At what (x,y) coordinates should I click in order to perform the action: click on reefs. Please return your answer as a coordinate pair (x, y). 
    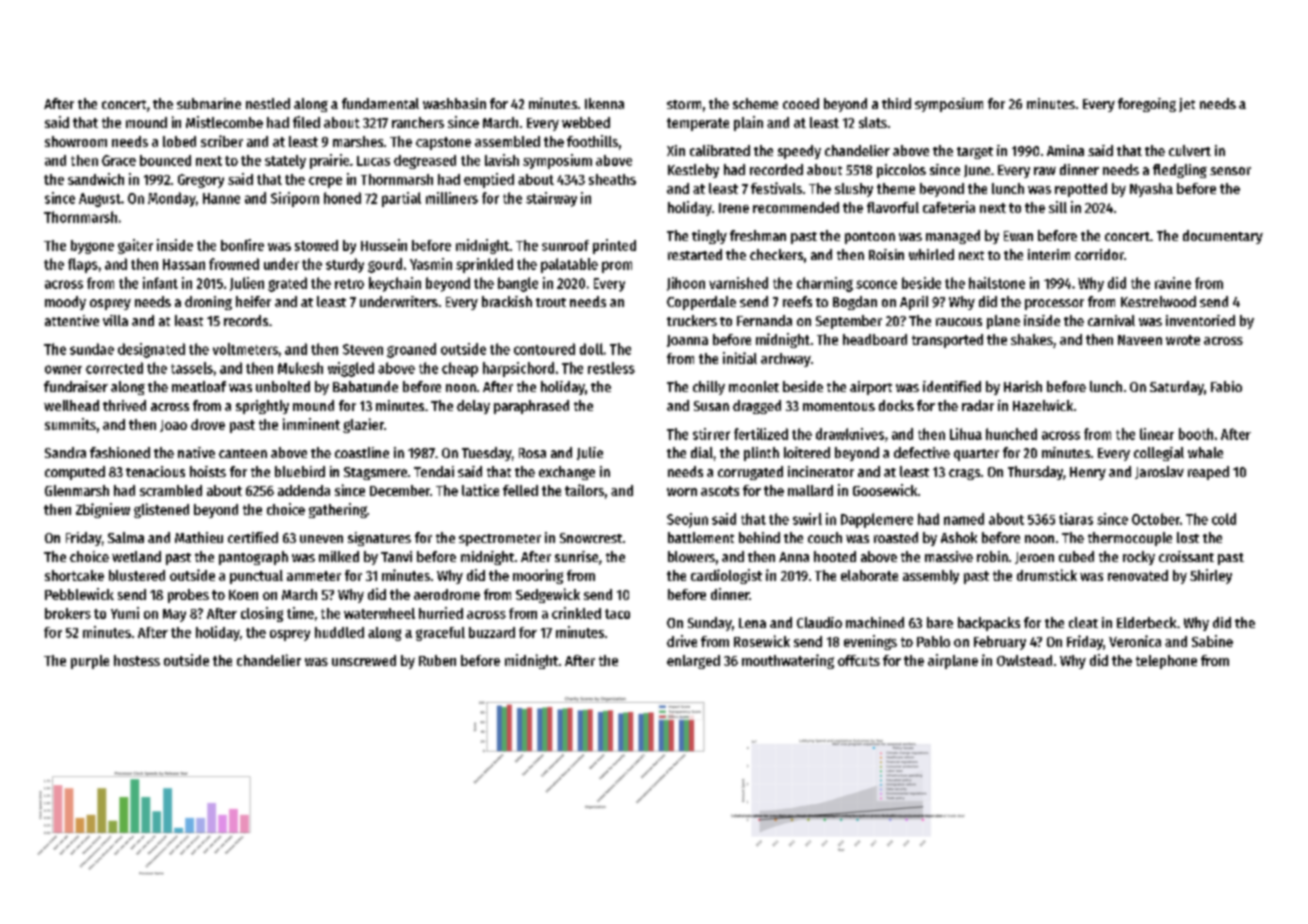
    Looking at the image, I should click on (797, 301).
